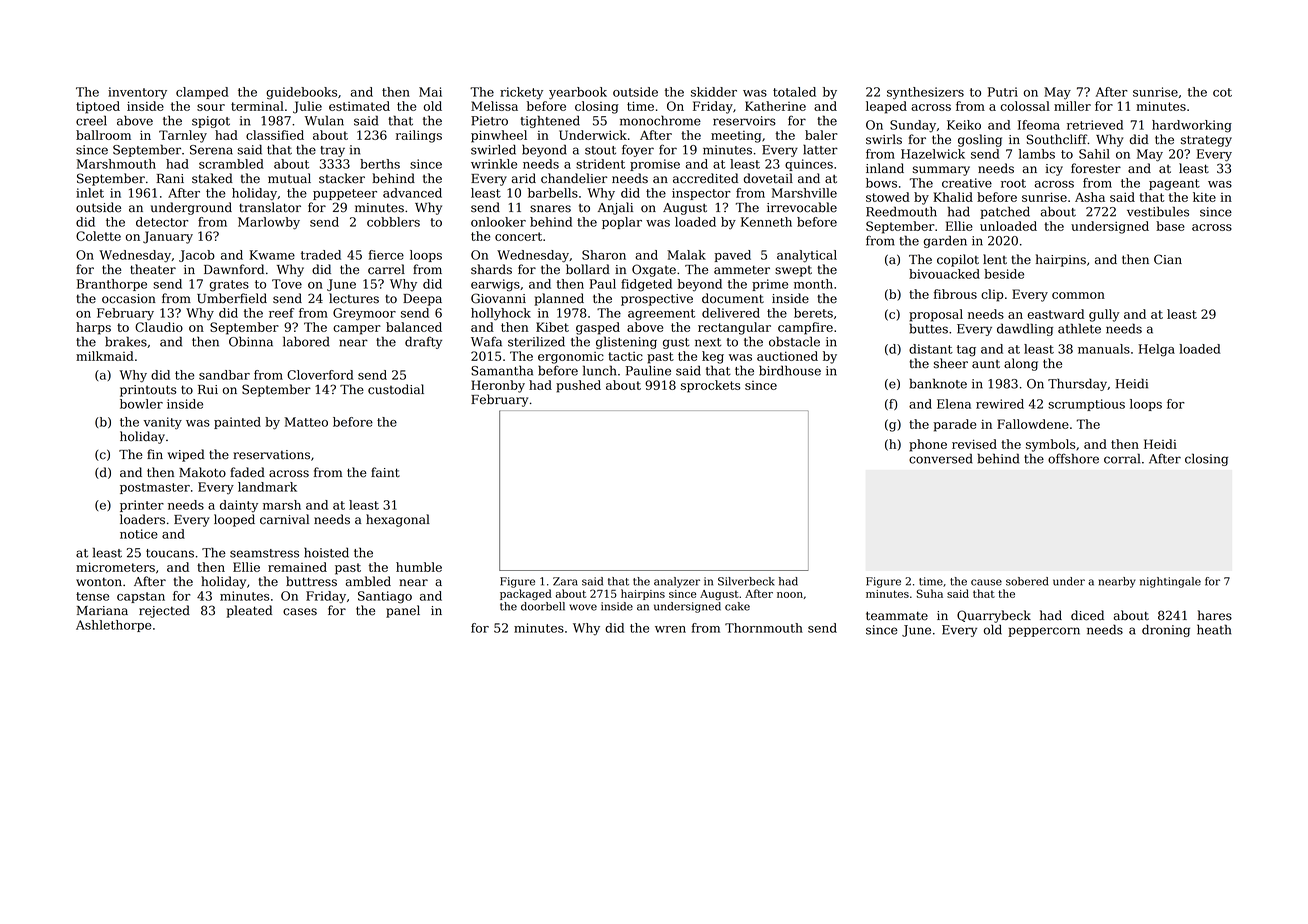 The image size is (1308, 924). I want to click on phone, so click(928, 445).
